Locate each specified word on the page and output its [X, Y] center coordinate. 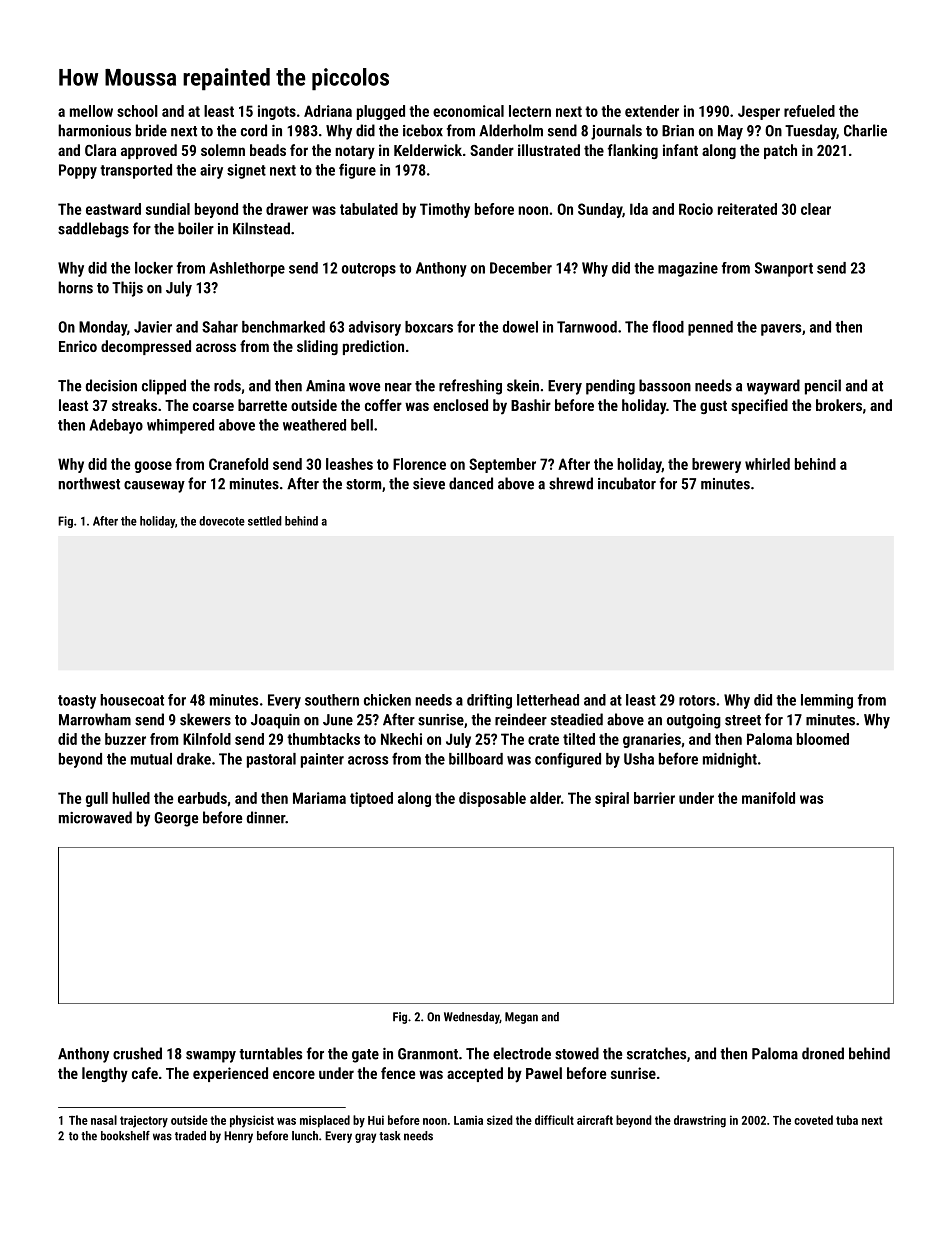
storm [363, 484]
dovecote [222, 521]
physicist [252, 1121]
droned [823, 1053]
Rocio [696, 209]
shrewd [571, 483]
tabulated [369, 209]
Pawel [544, 1073]
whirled [767, 464]
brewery [716, 465]
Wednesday [472, 1018]
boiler [196, 228]
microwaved [95, 817]
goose [153, 467]
